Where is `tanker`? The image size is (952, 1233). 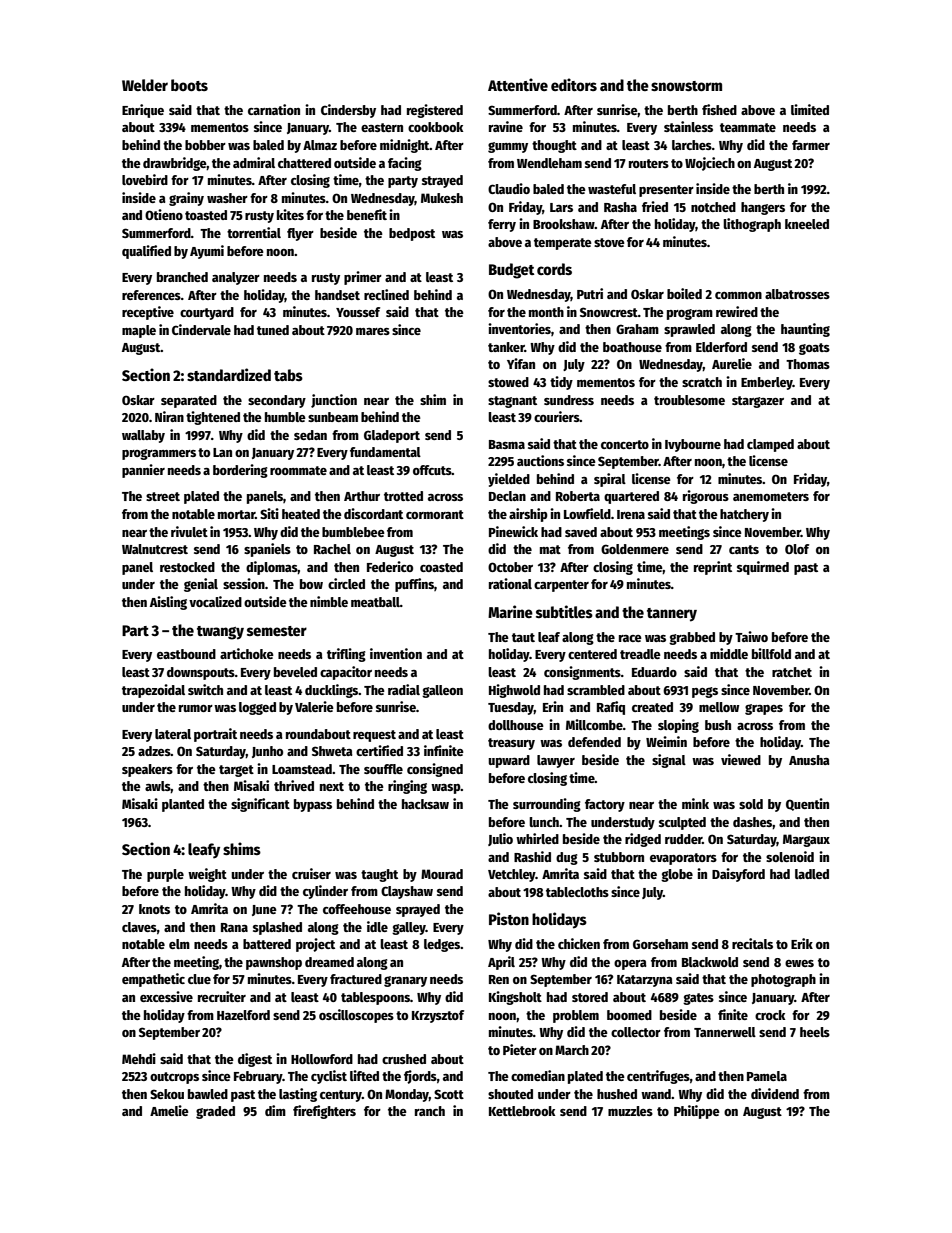 tanker is located at coordinates (506, 347).
